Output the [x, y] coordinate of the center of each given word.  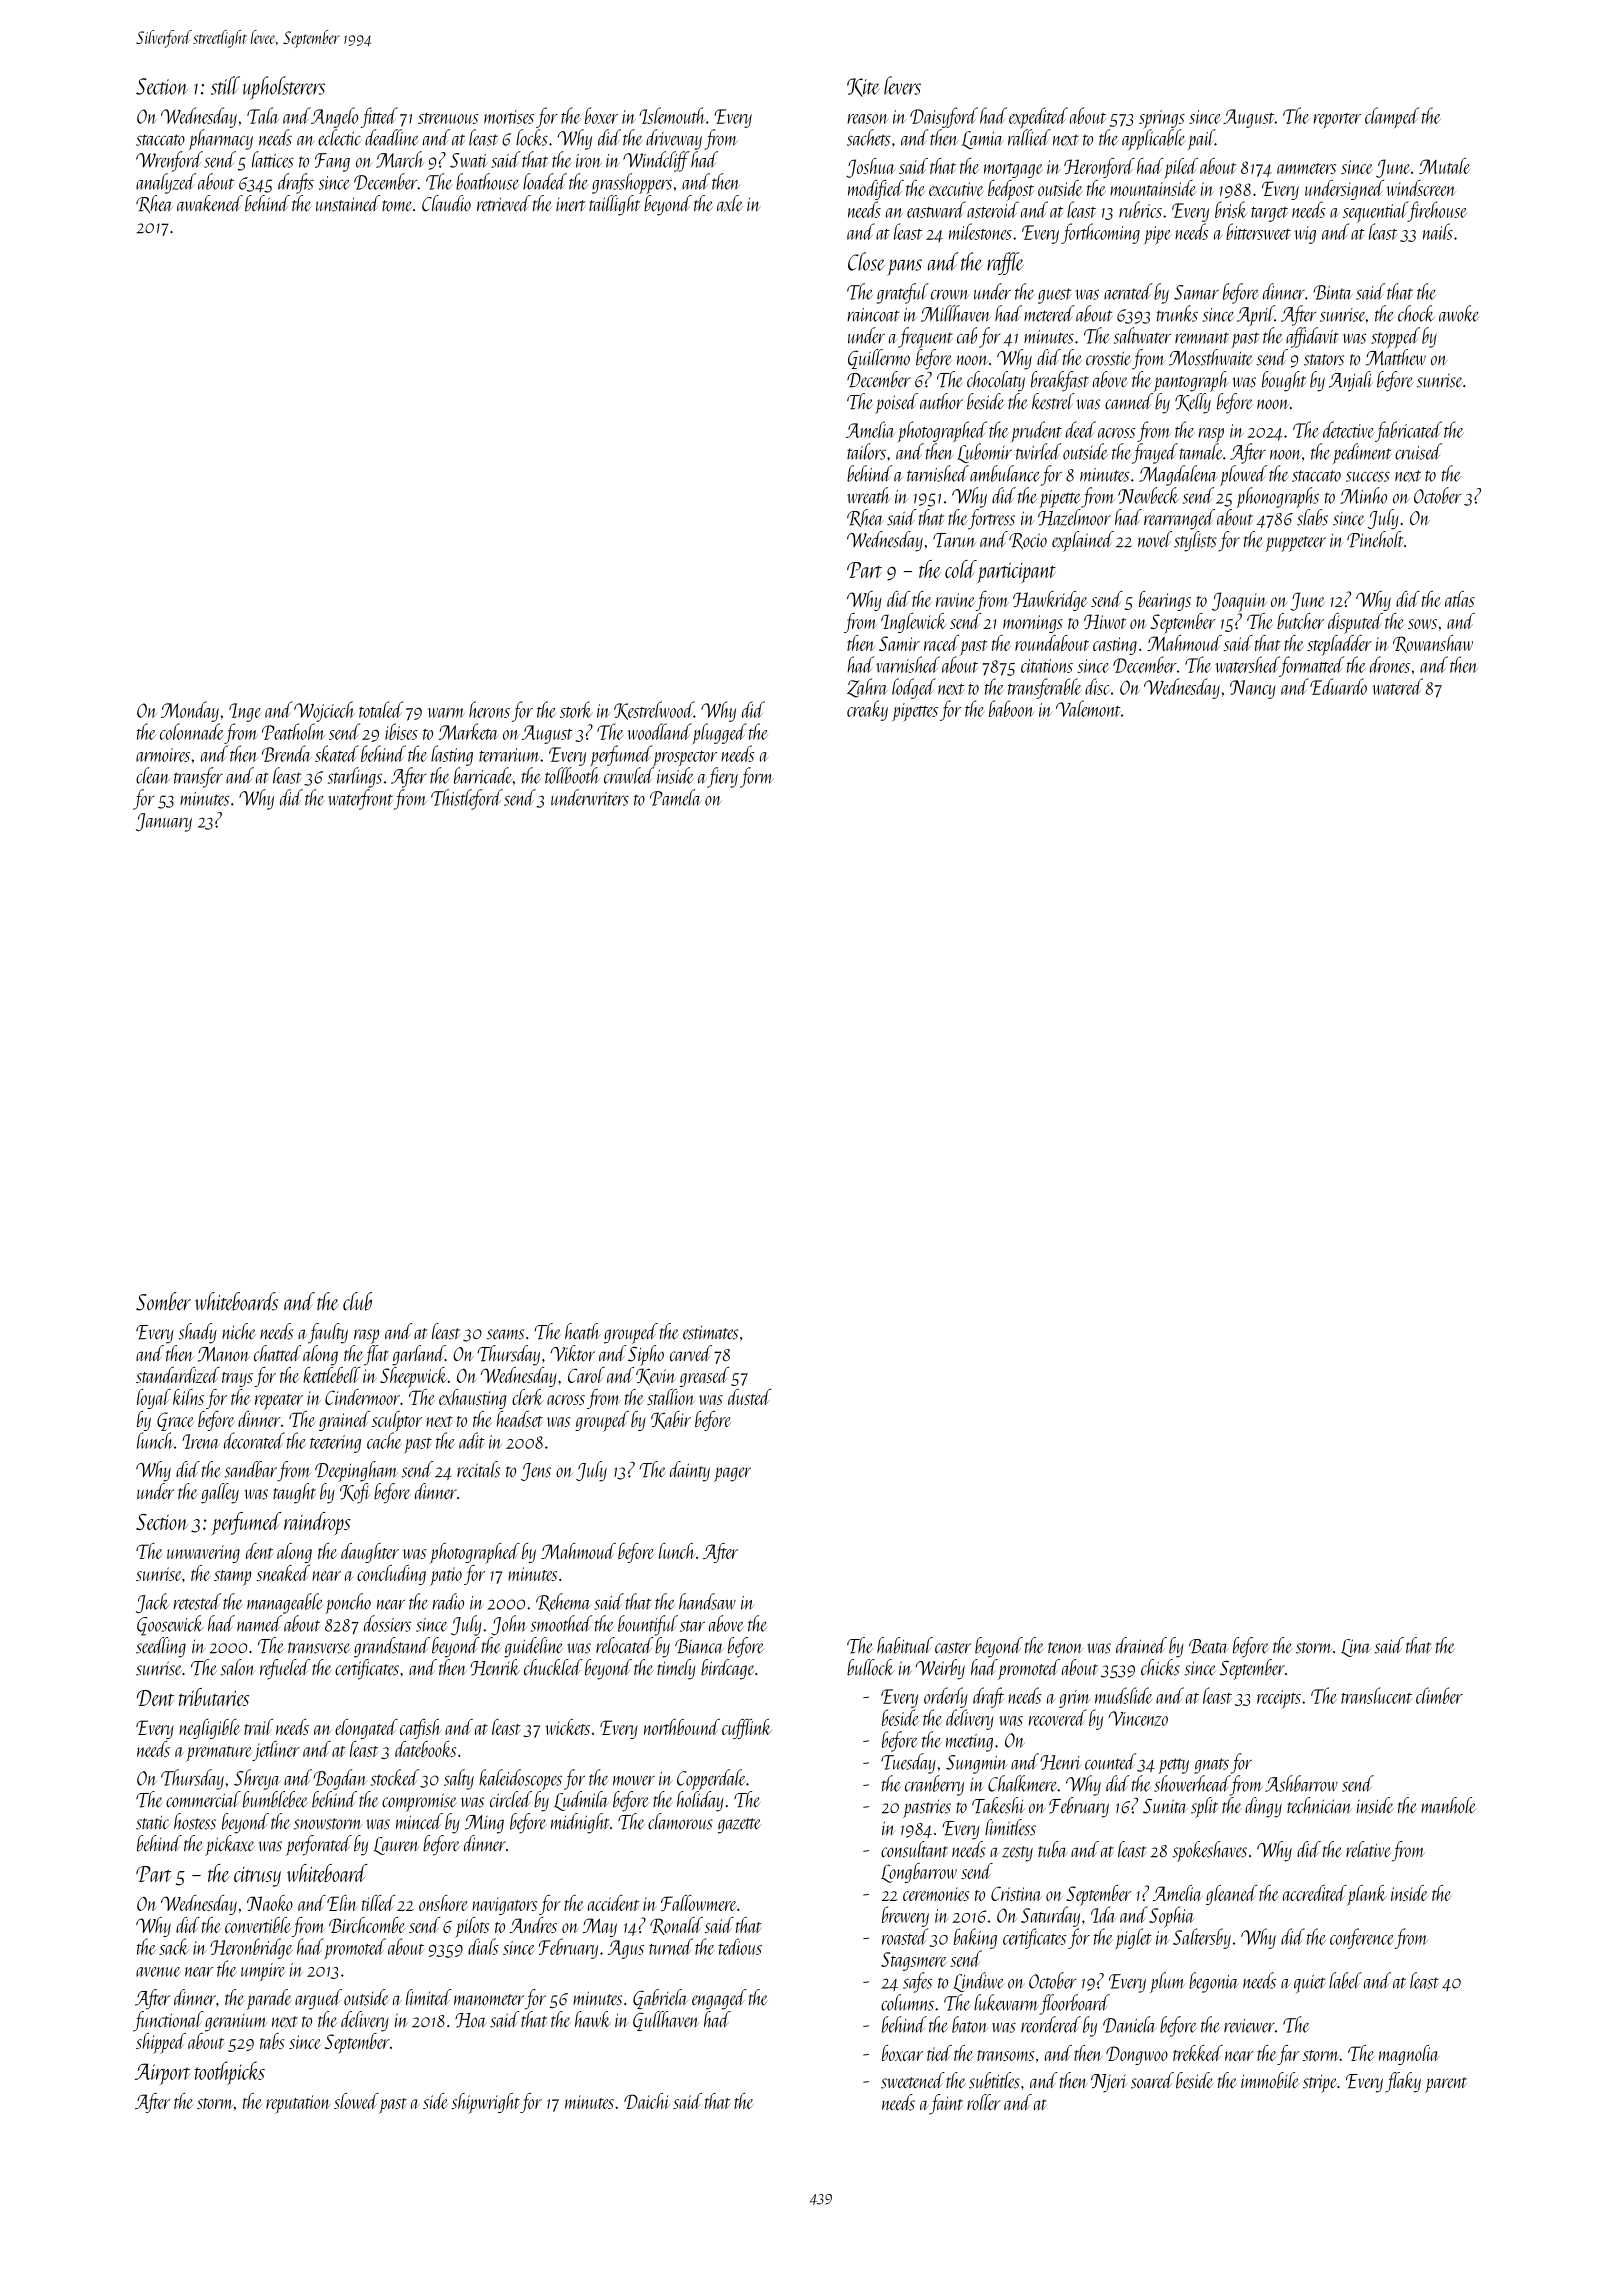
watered [1397, 686]
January [164, 822]
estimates [710, 1333]
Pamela [676, 797]
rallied [1029, 137]
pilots [472, 1927]
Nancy [1253, 689]
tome [397, 206]
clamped [1392, 117]
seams [505, 1334]
